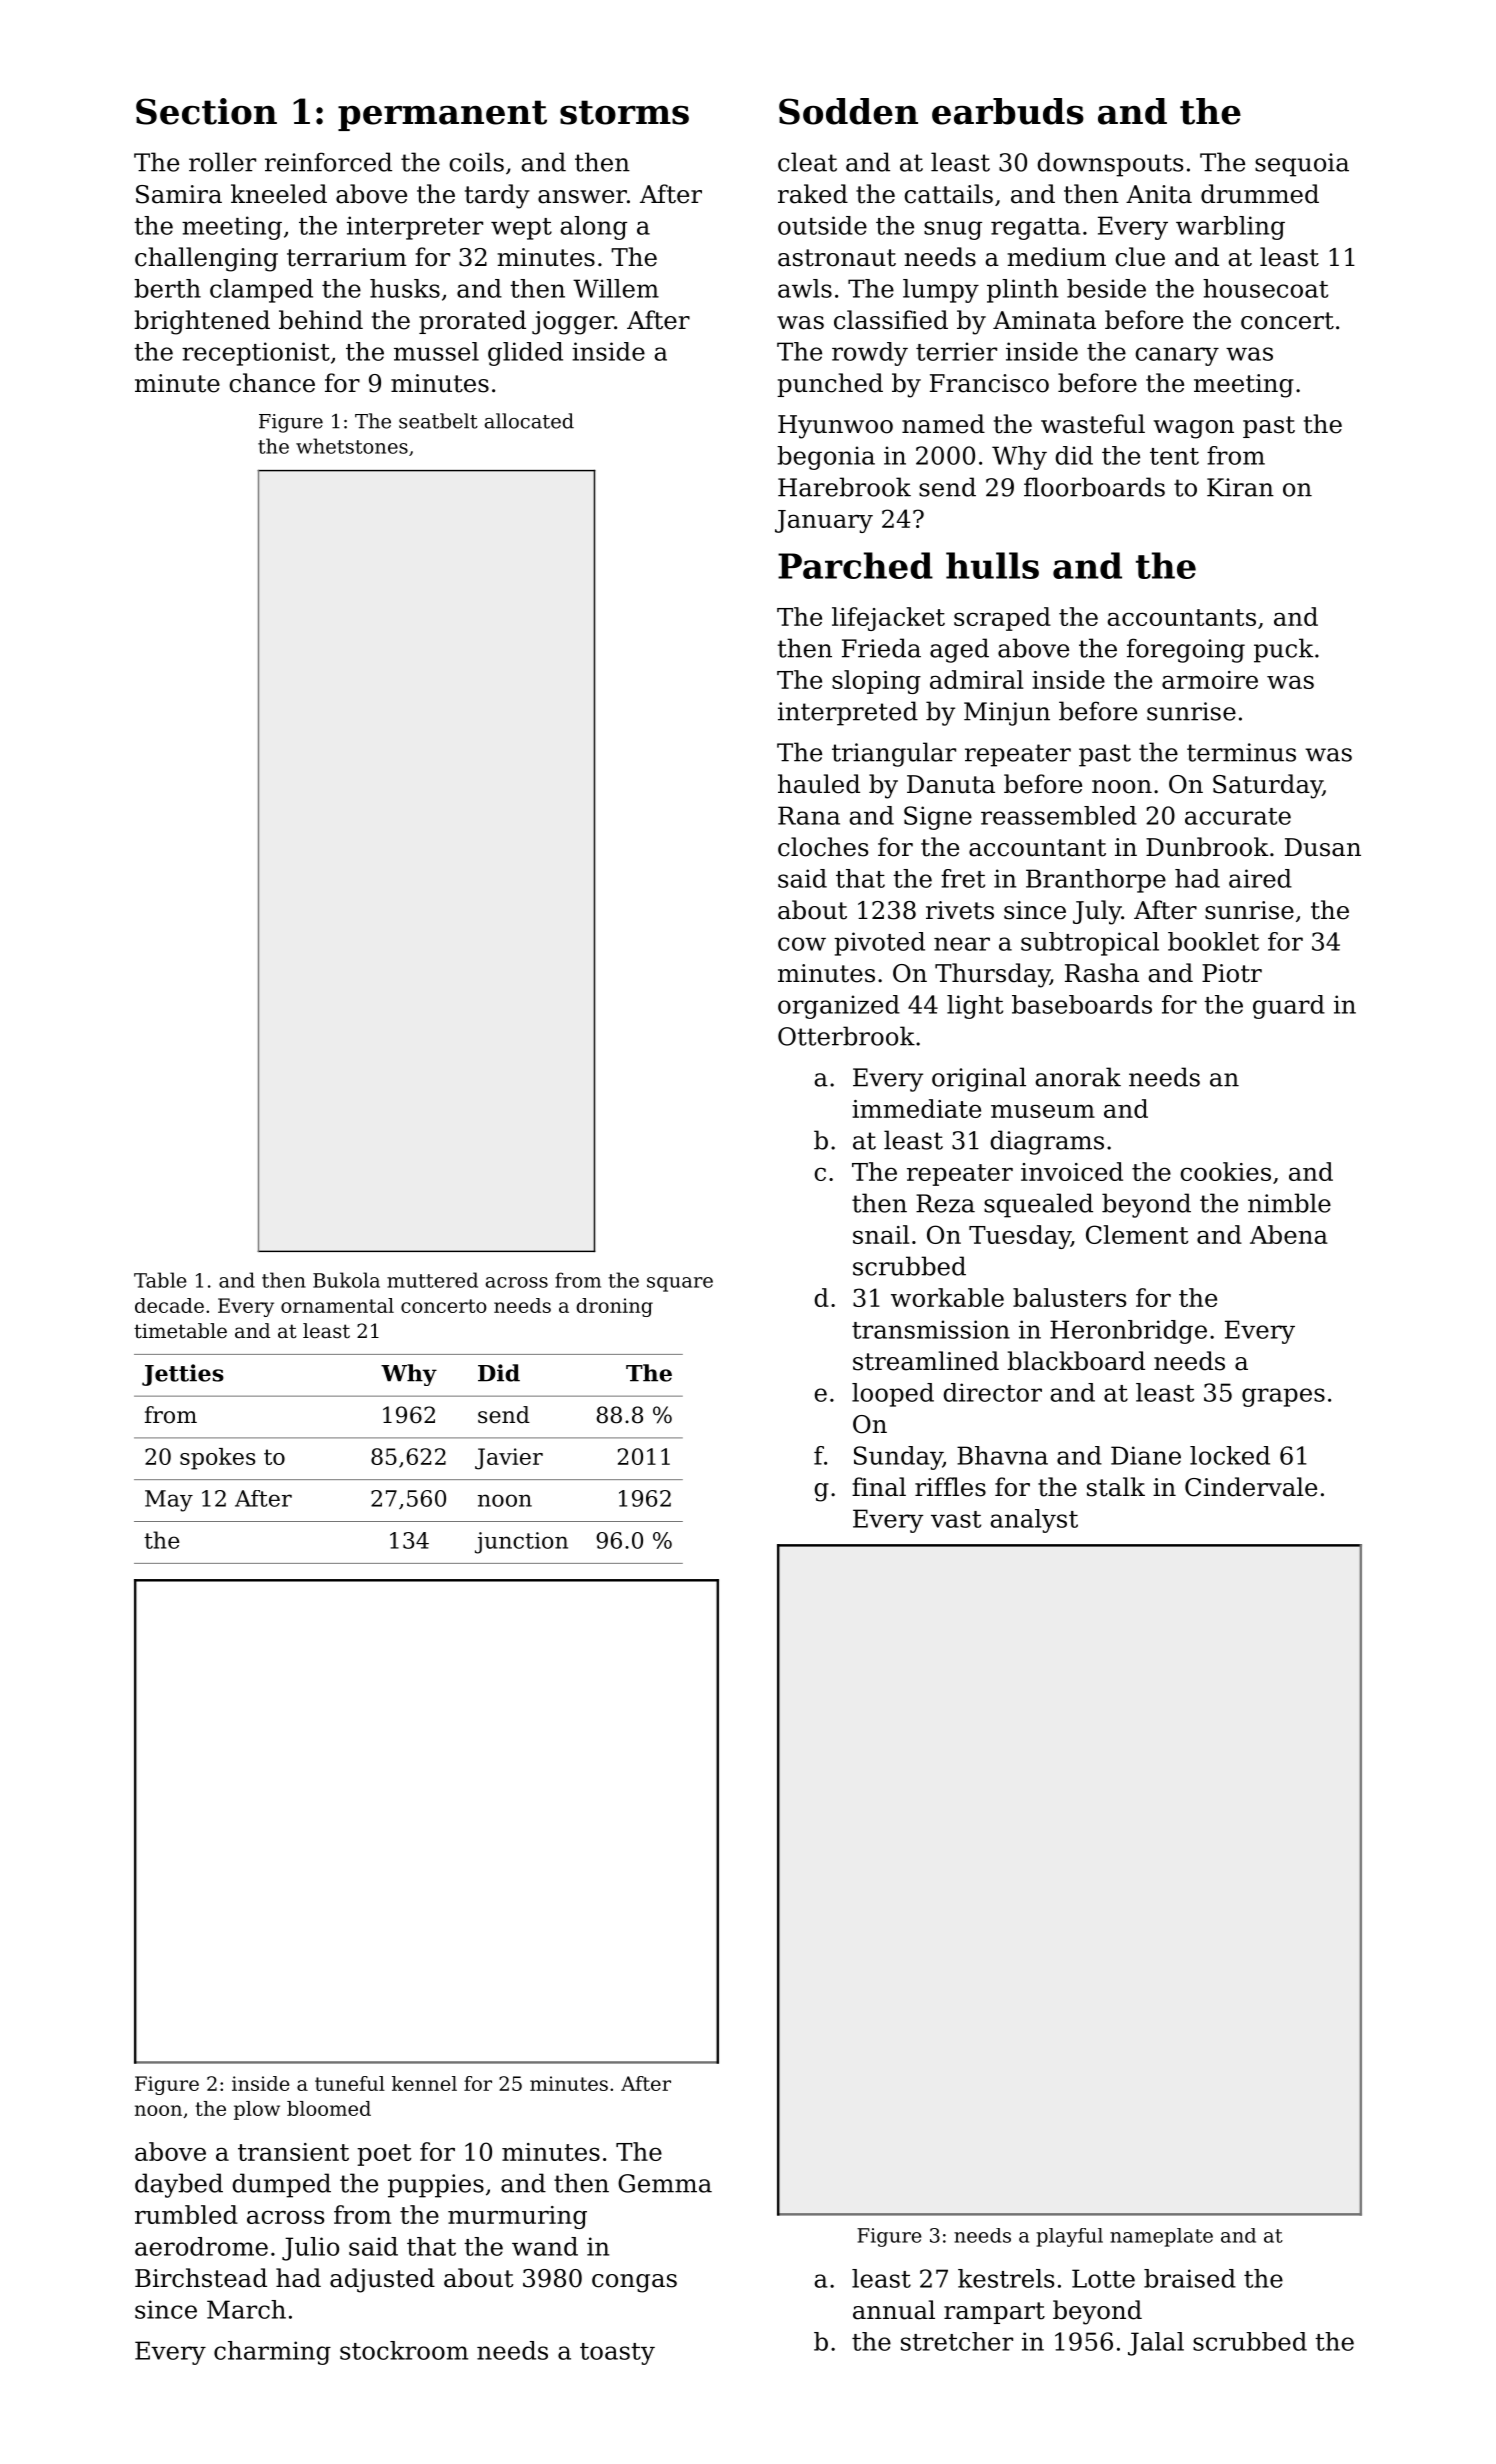  I want to click on stockroom, so click(404, 2350).
